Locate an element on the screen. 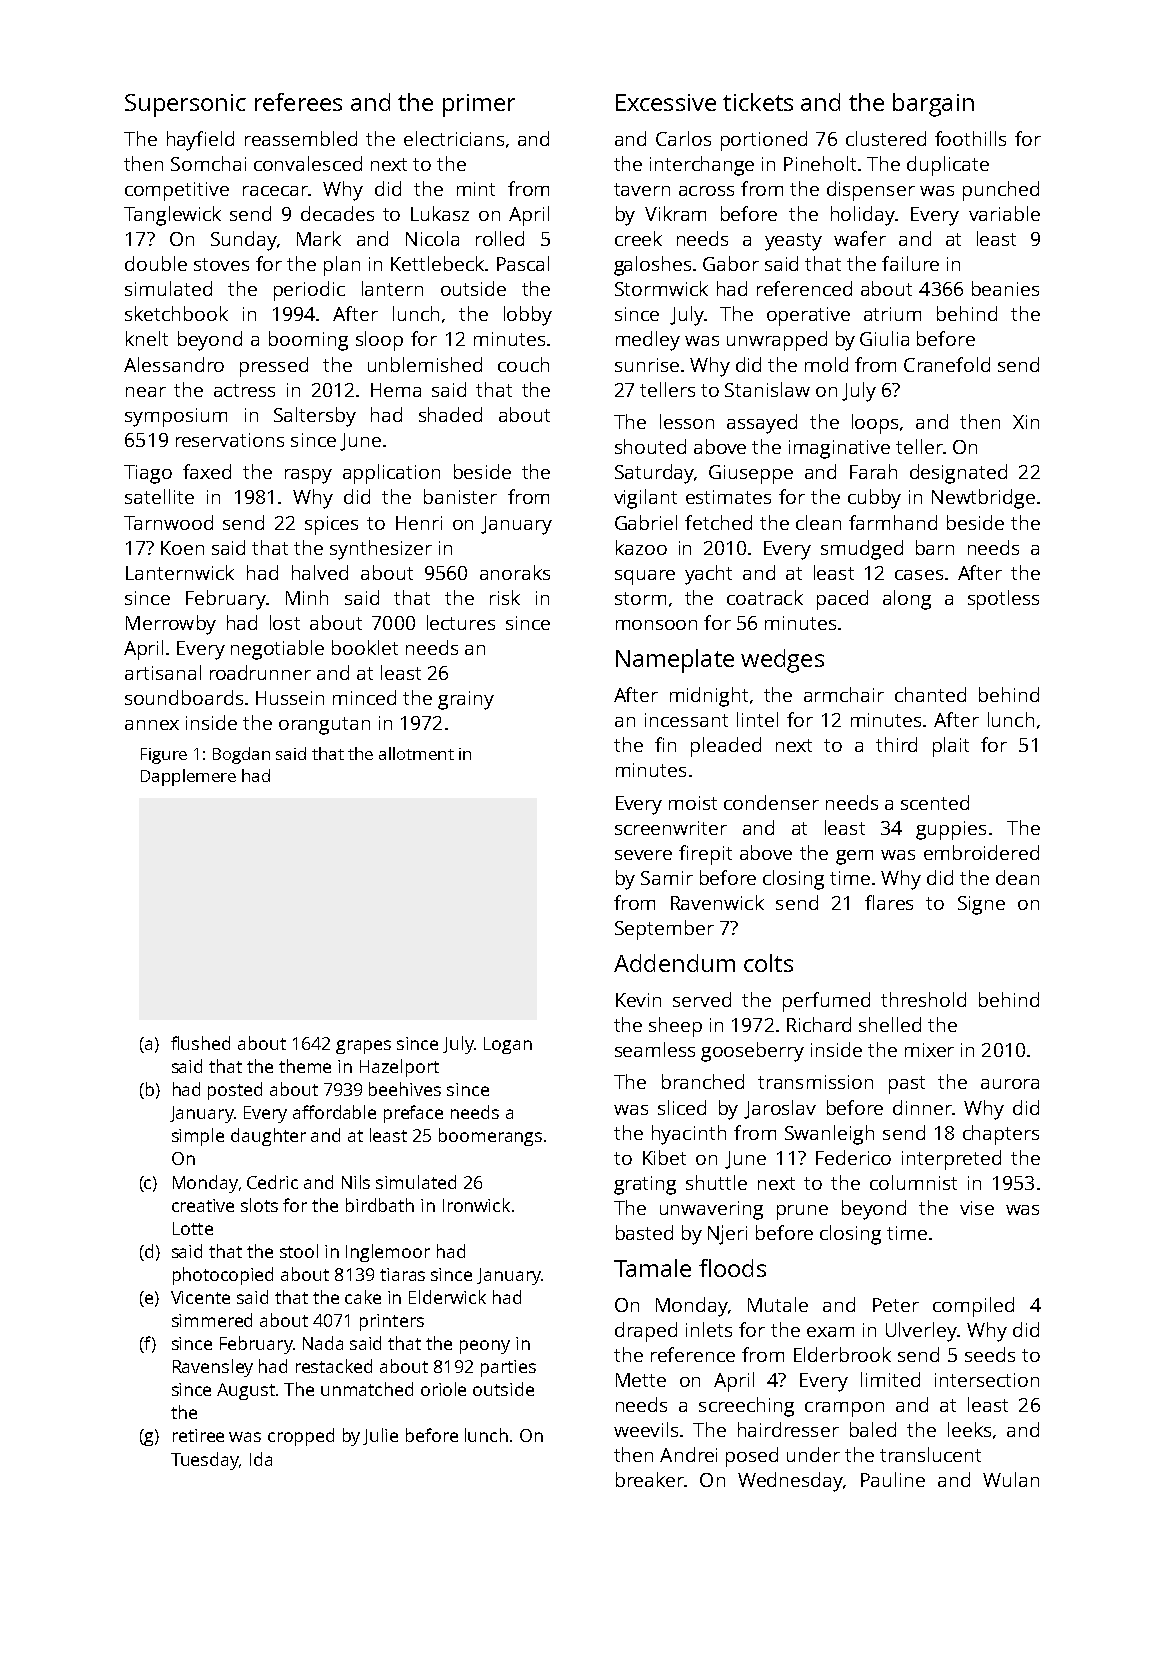  primer is located at coordinates (479, 105).
